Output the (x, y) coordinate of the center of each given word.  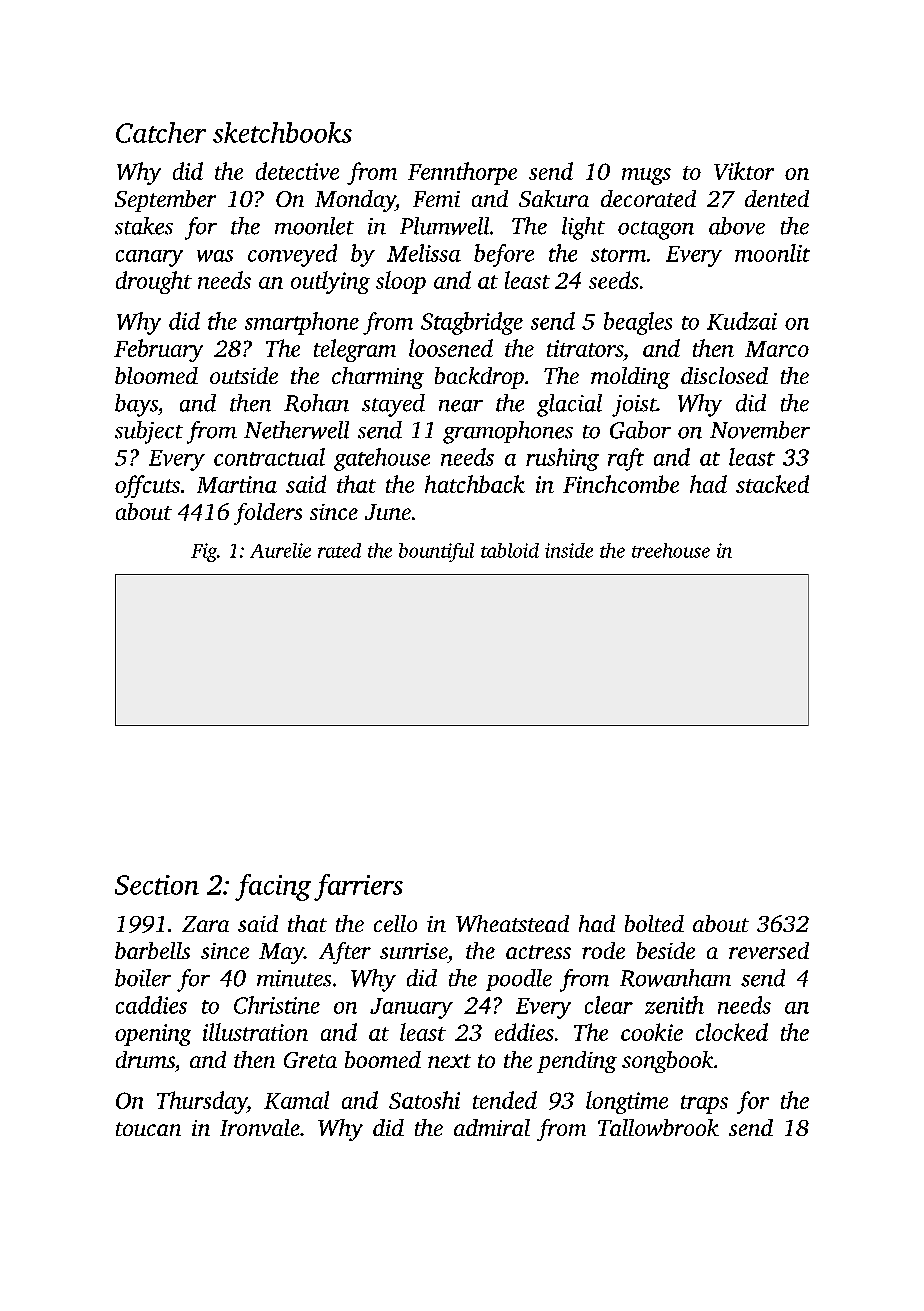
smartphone (302, 323)
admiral (492, 1127)
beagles (638, 323)
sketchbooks (282, 132)
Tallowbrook (658, 1127)
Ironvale (260, 1127)
